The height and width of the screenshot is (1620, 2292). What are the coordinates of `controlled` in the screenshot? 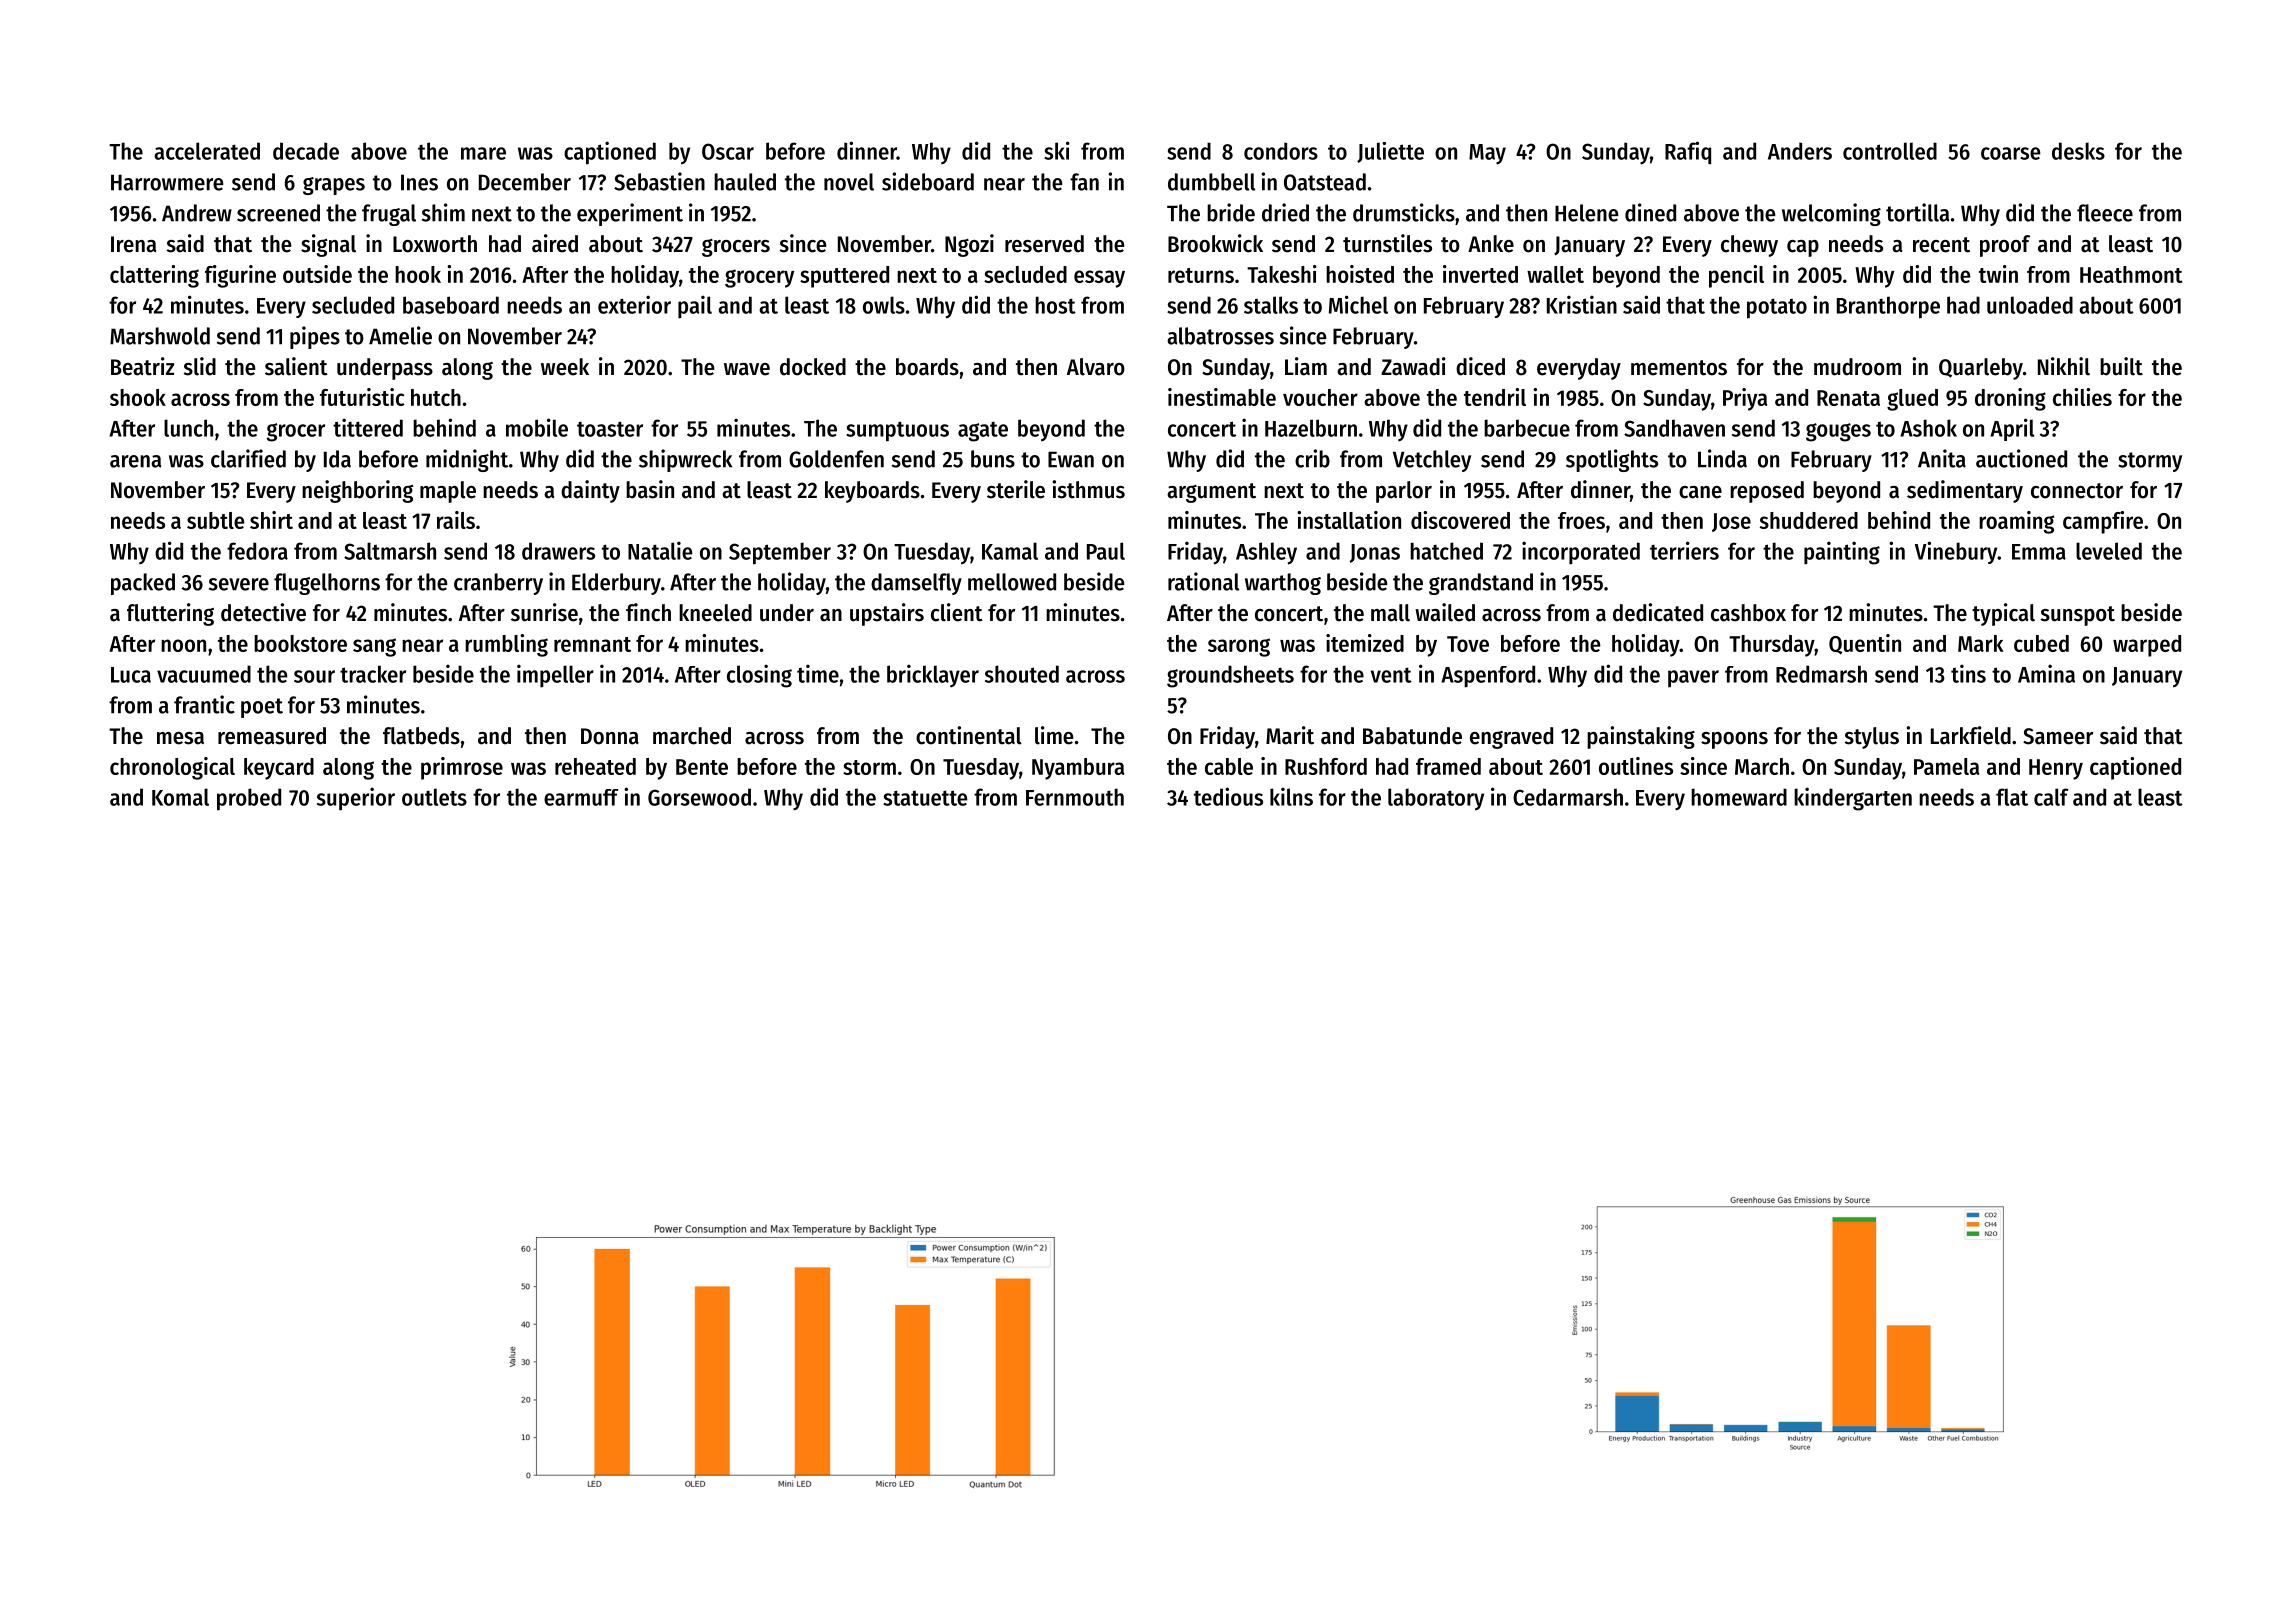 It's located at (1890, 151).
